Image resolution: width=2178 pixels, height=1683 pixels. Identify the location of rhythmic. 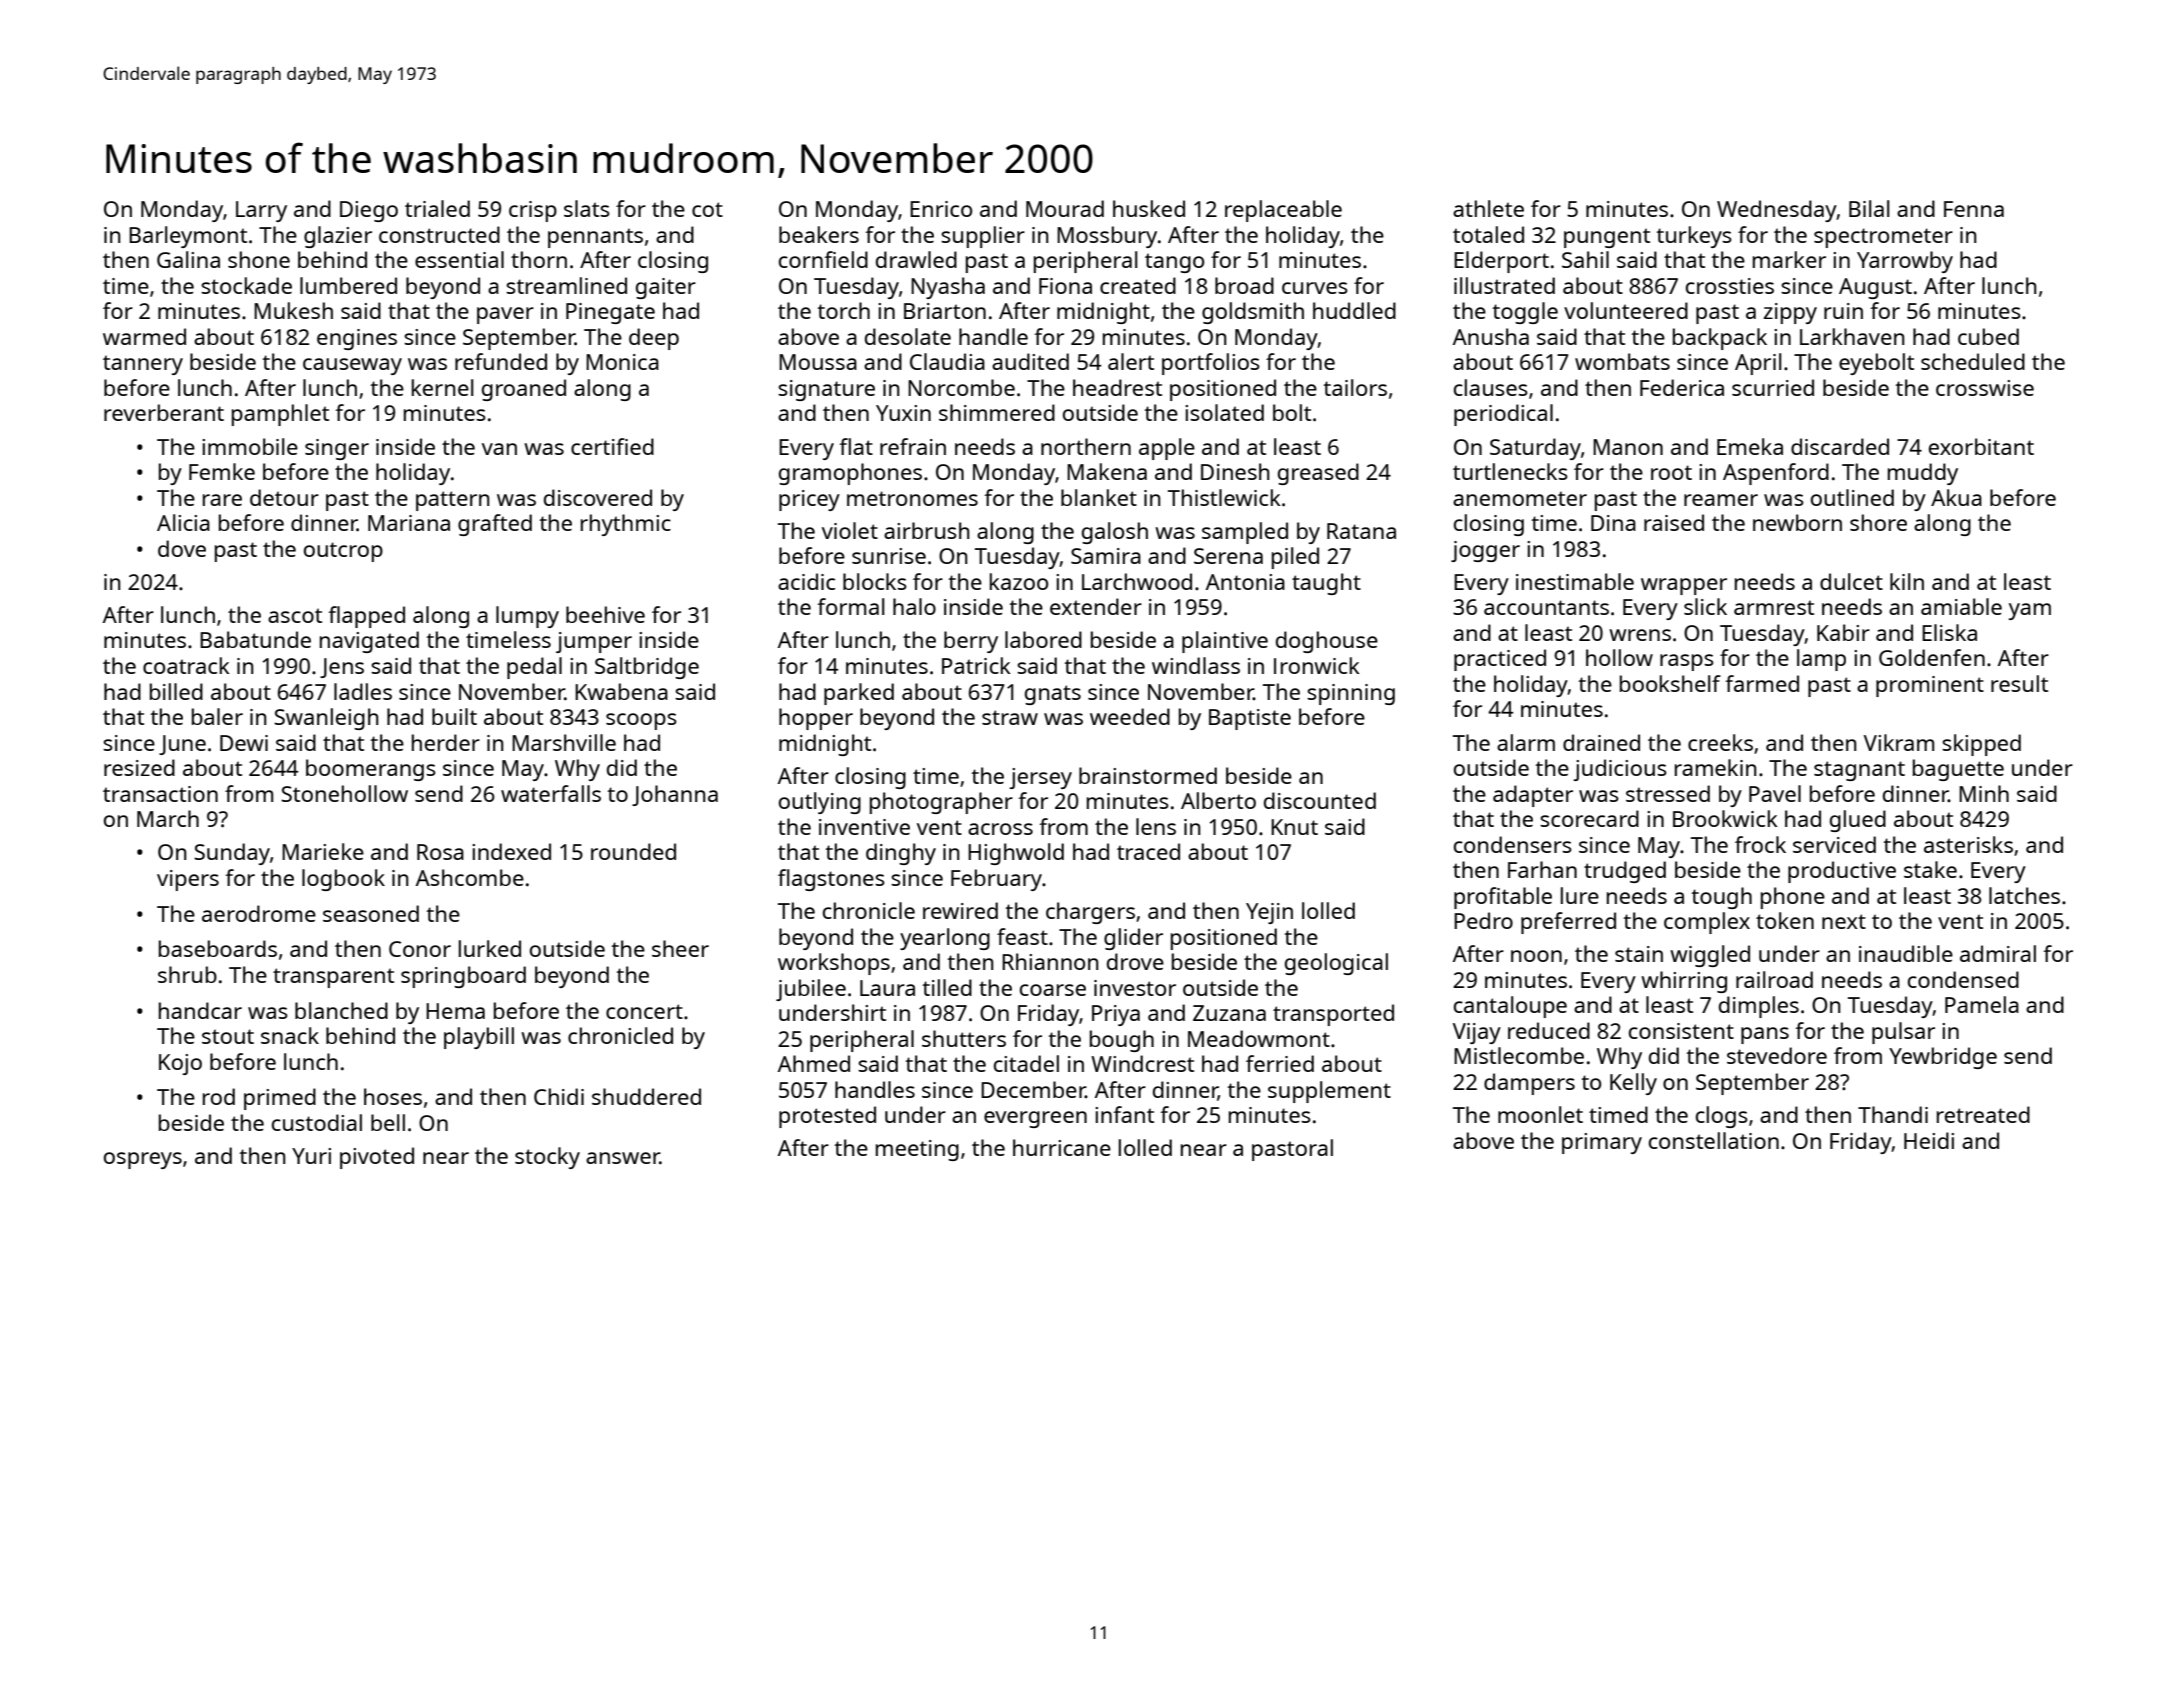
(626, 525).
